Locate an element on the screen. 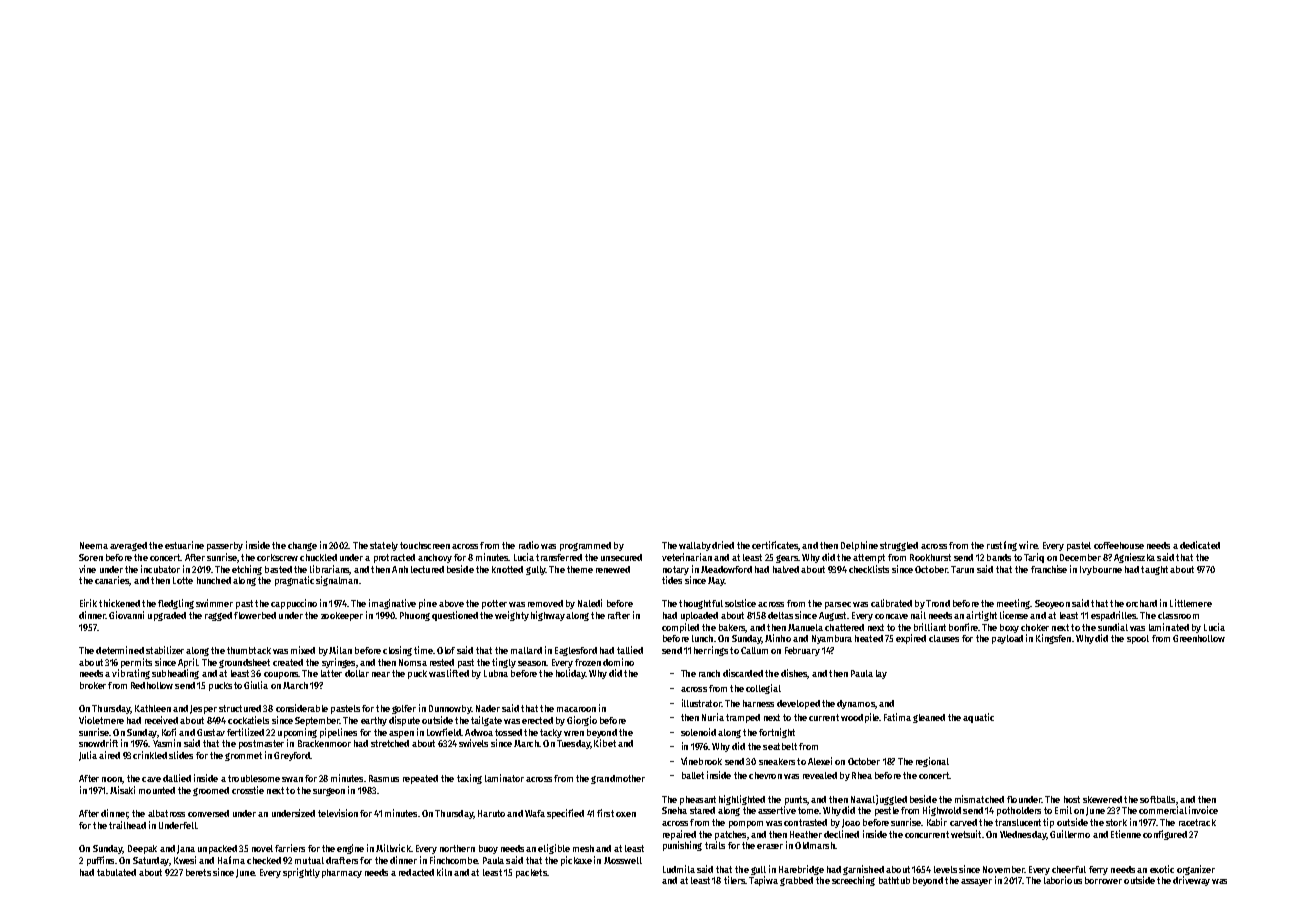 The image size is (1308, 924). tabulated is located at coordinates (116, 872).
